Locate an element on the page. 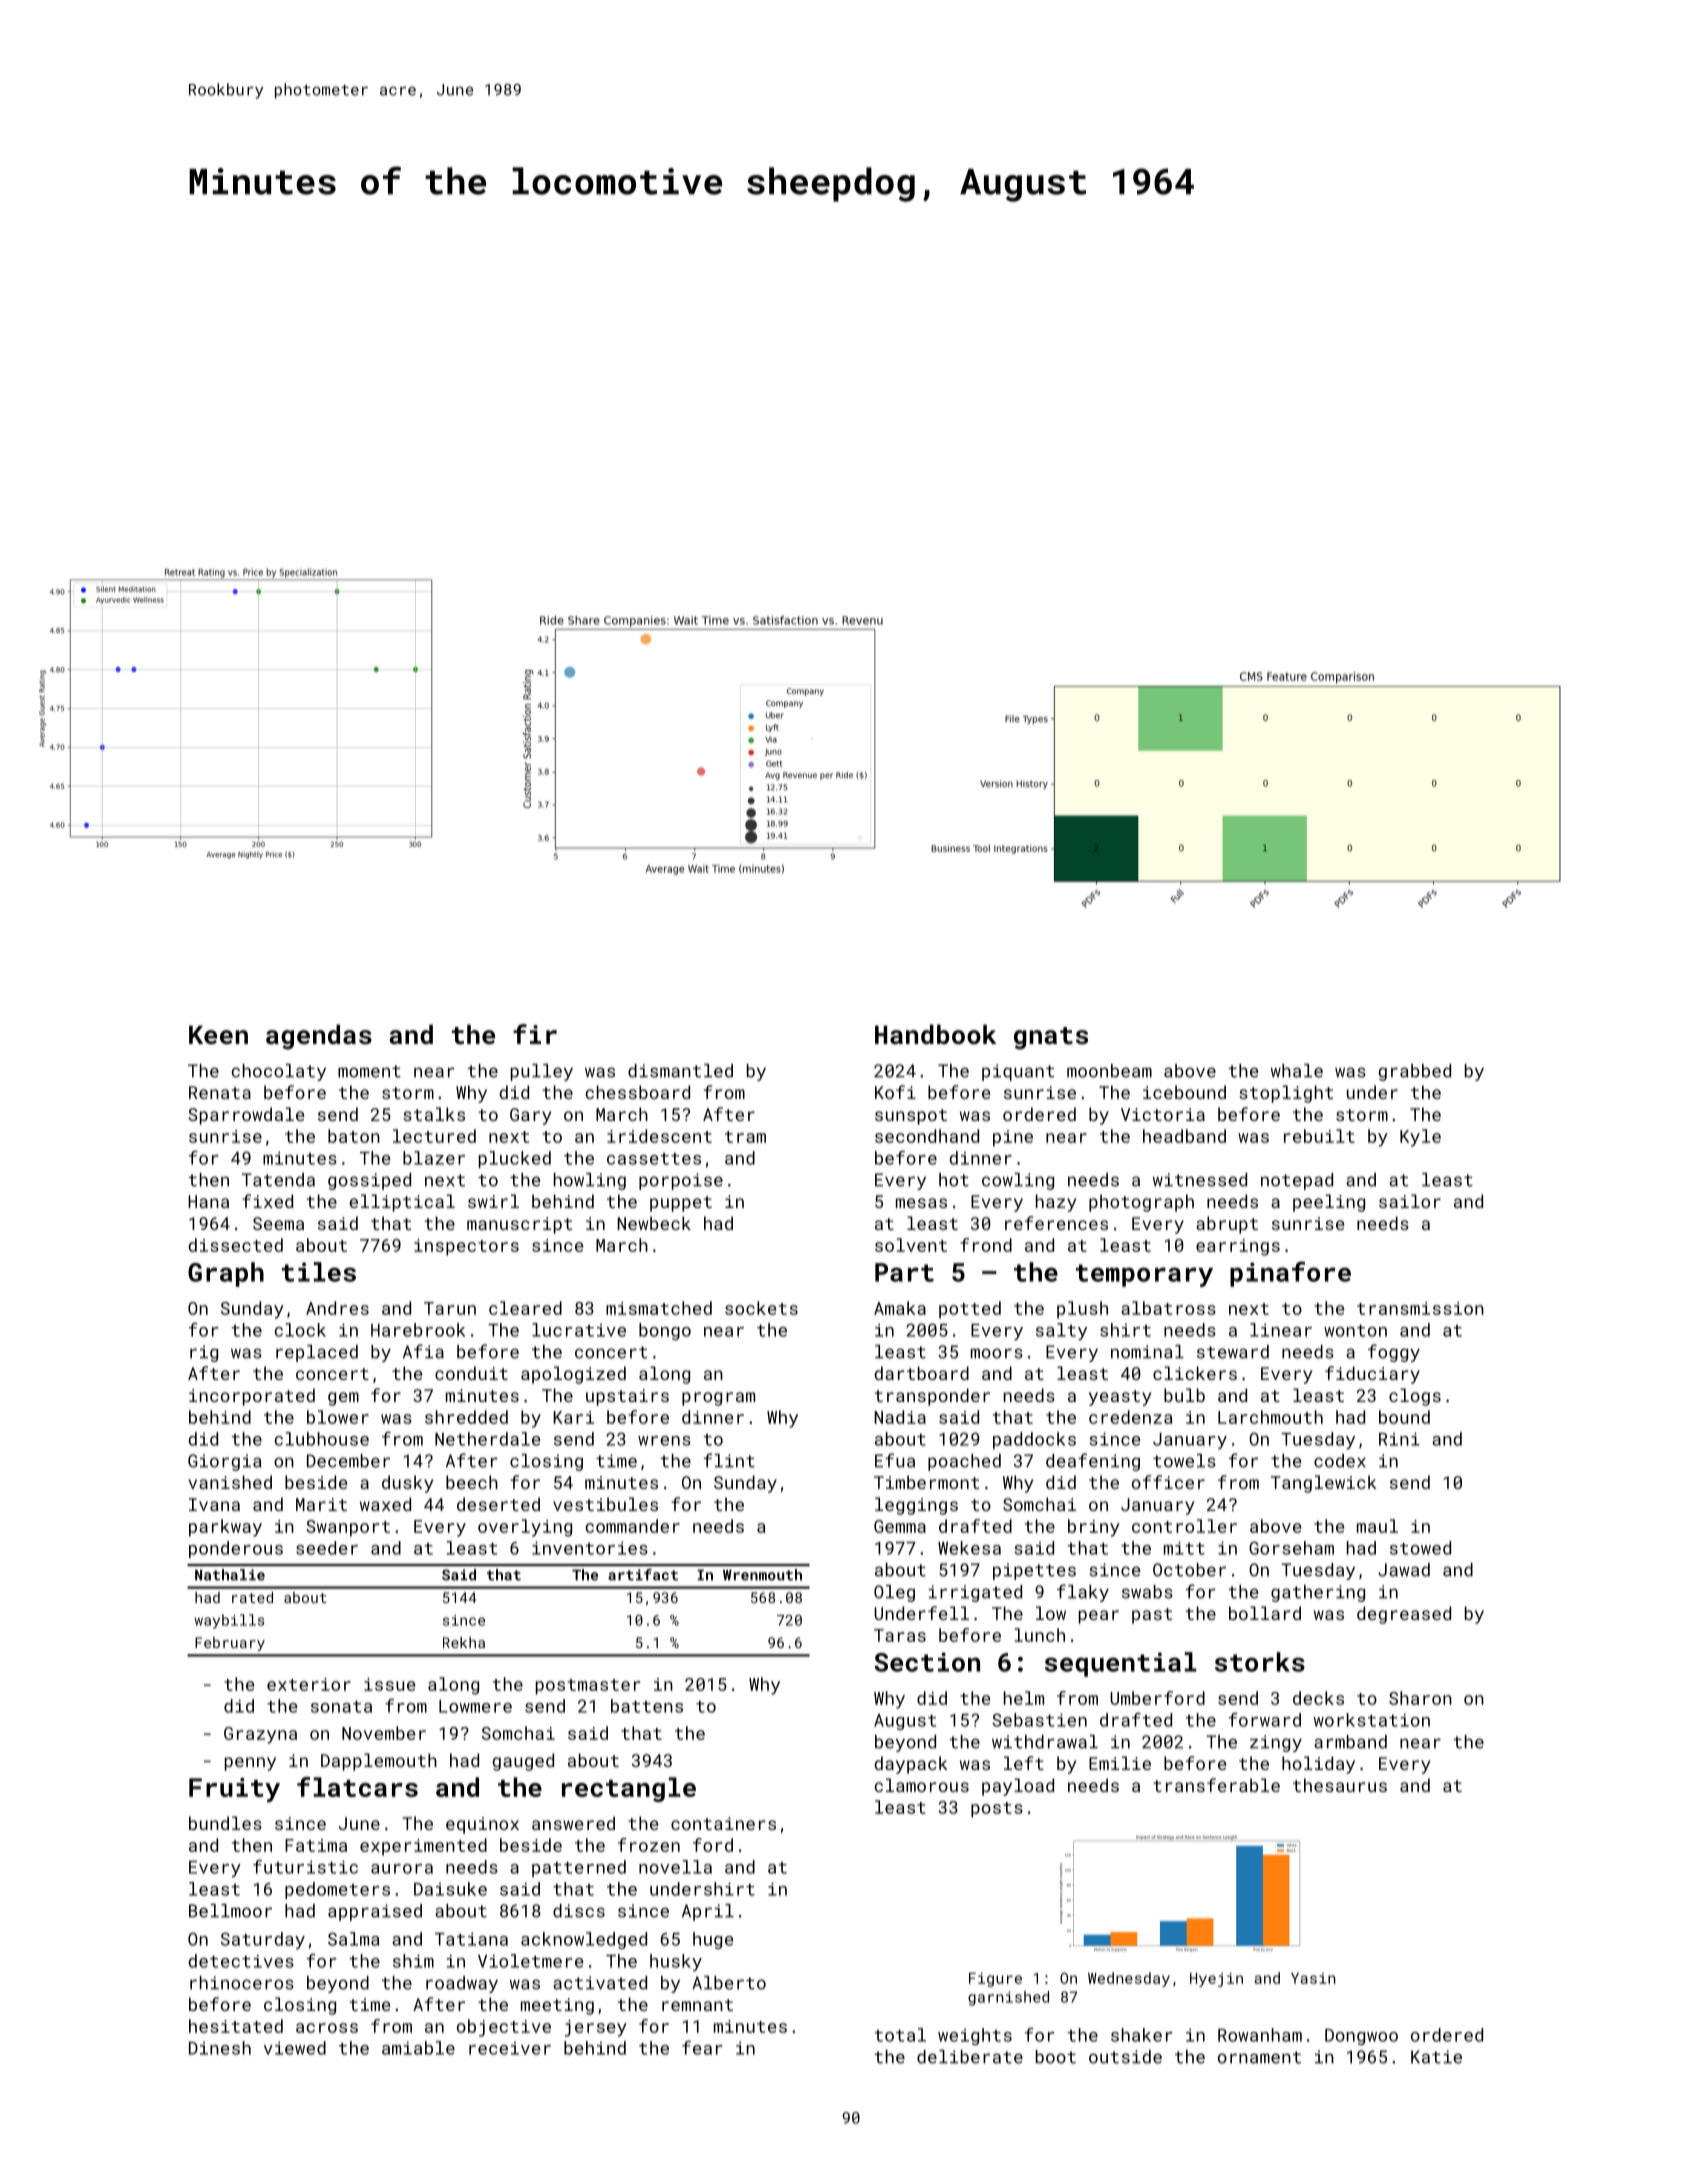 The image size is (1683, 2178). sequential is located at coordinates (1120, 1664).
